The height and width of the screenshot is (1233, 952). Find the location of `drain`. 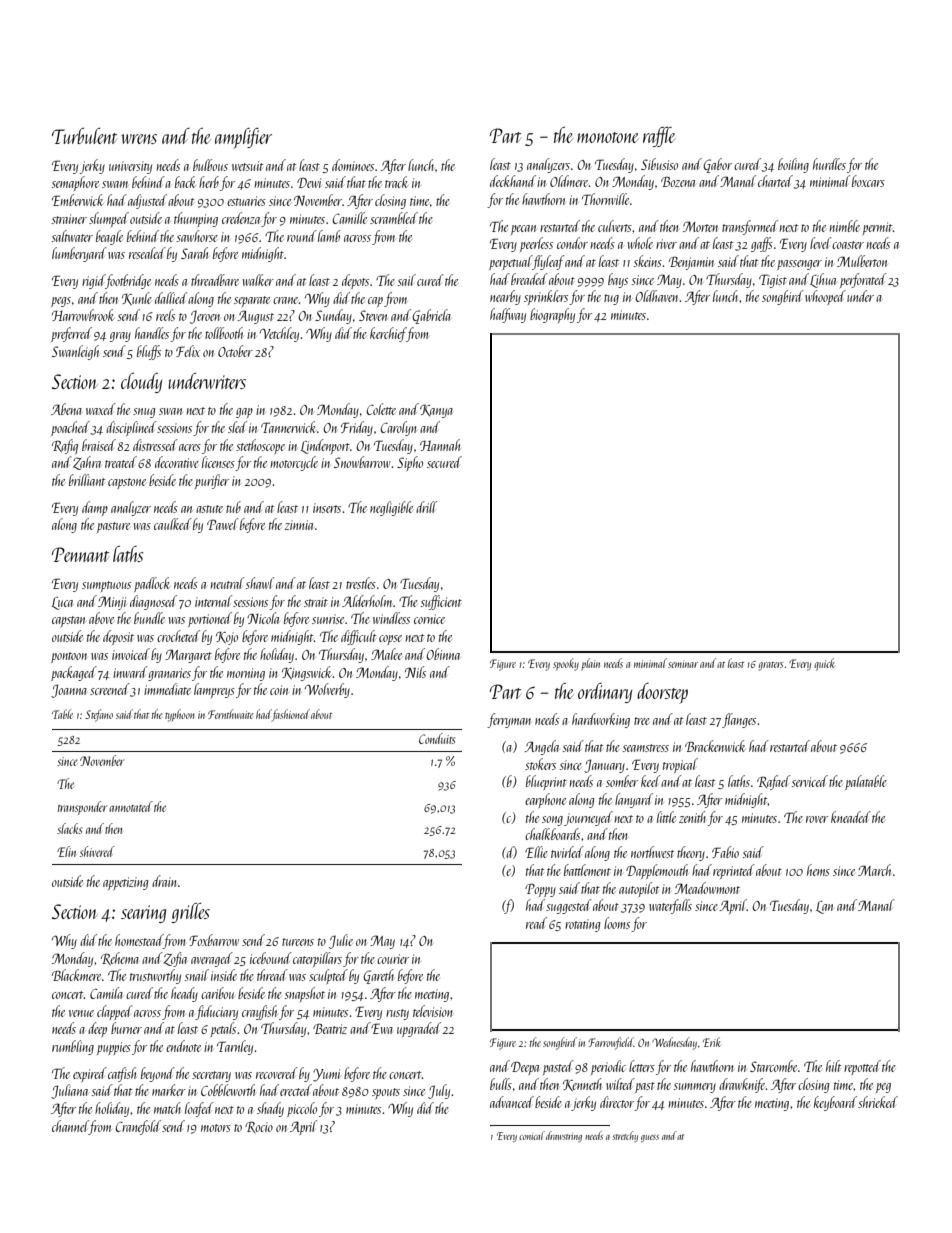

drain is located at coordinates (164, 881).
